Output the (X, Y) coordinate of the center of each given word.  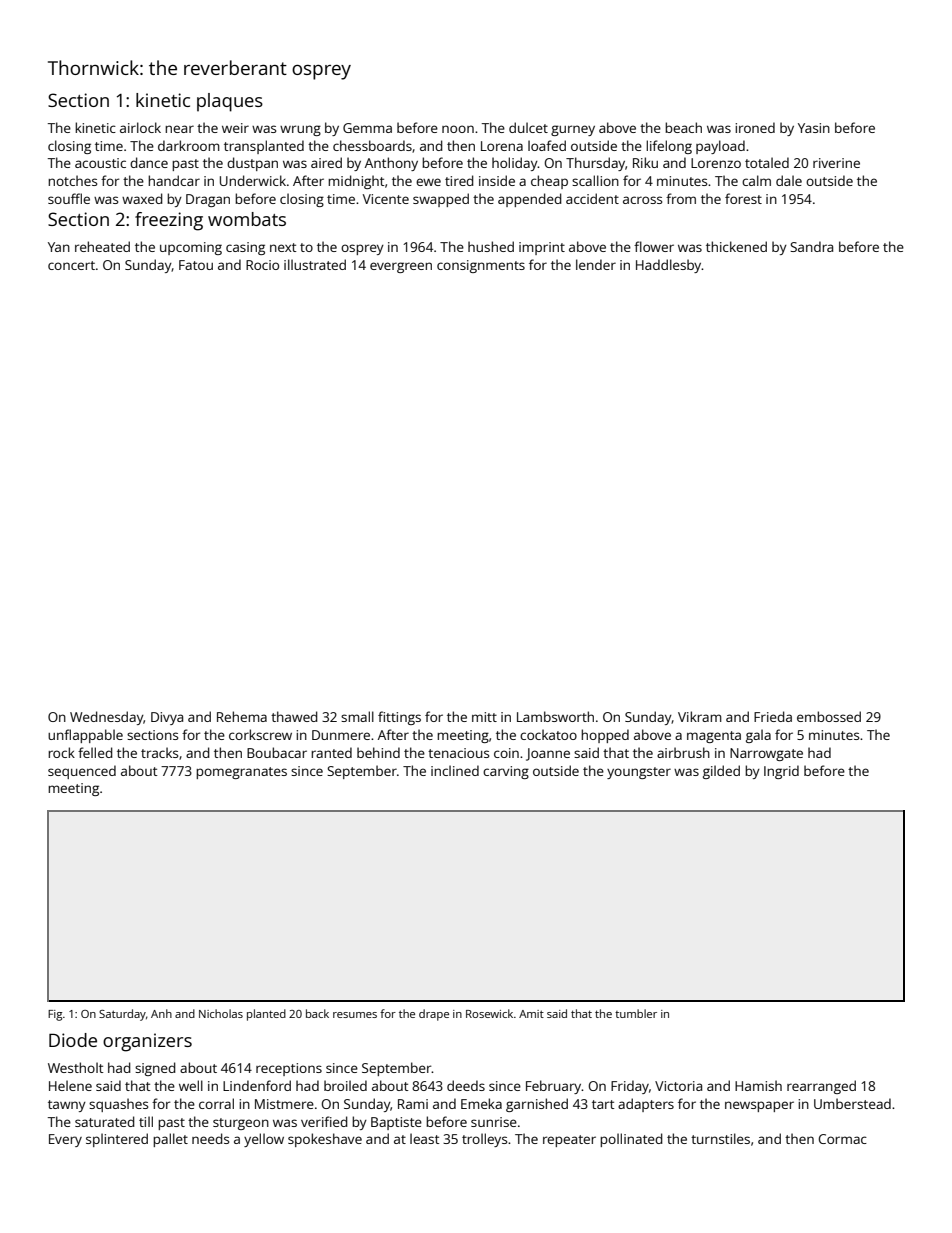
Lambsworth (555, 716)
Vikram (700, 716)
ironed (755, 127)
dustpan (252, 164)
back (317, 1013)
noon (458, 129)
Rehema (242, 716)
